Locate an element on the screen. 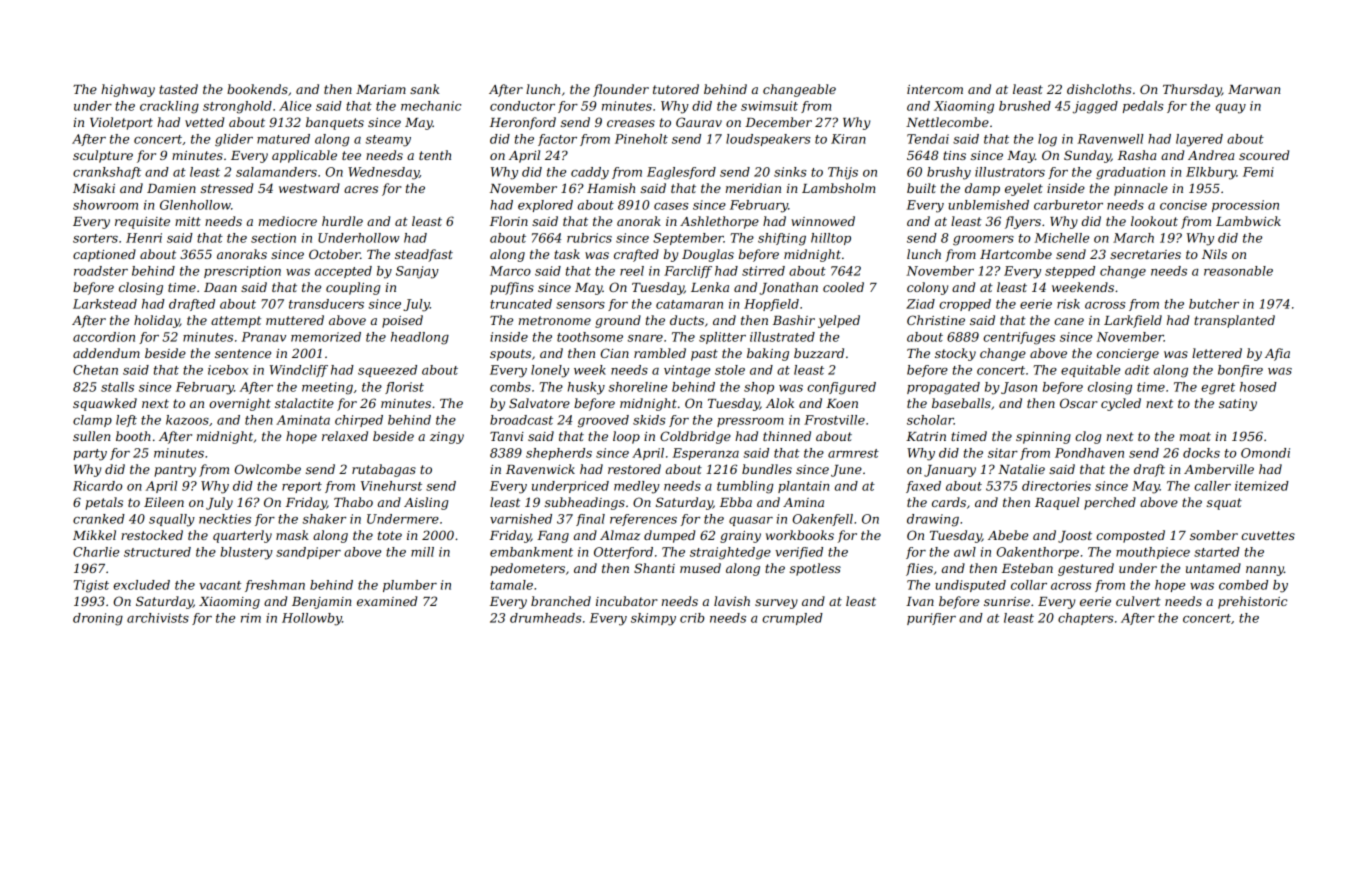 The image size is (1372, 887). illustrated is located at coordinates (782, 337).
